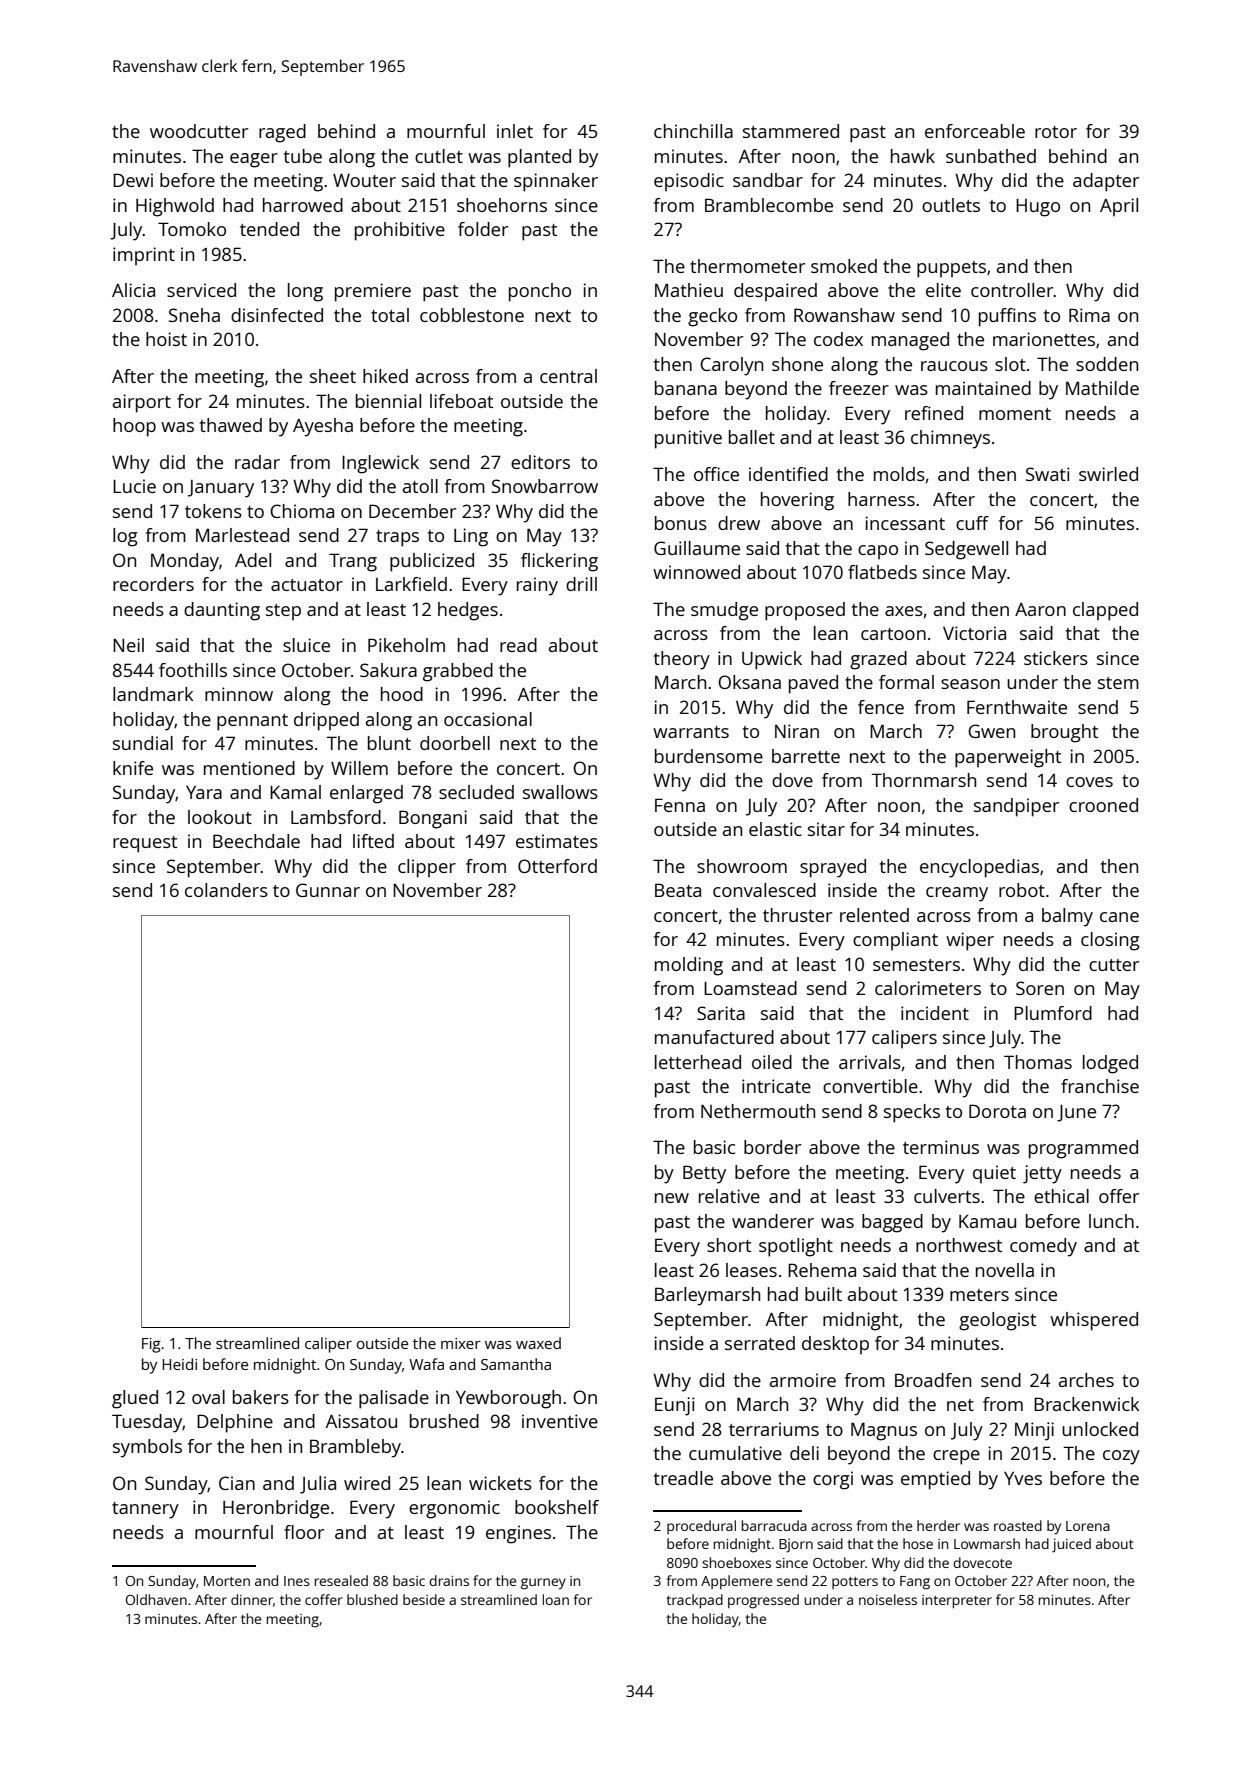  I want to click on interpreter, so click(957, 1602).
